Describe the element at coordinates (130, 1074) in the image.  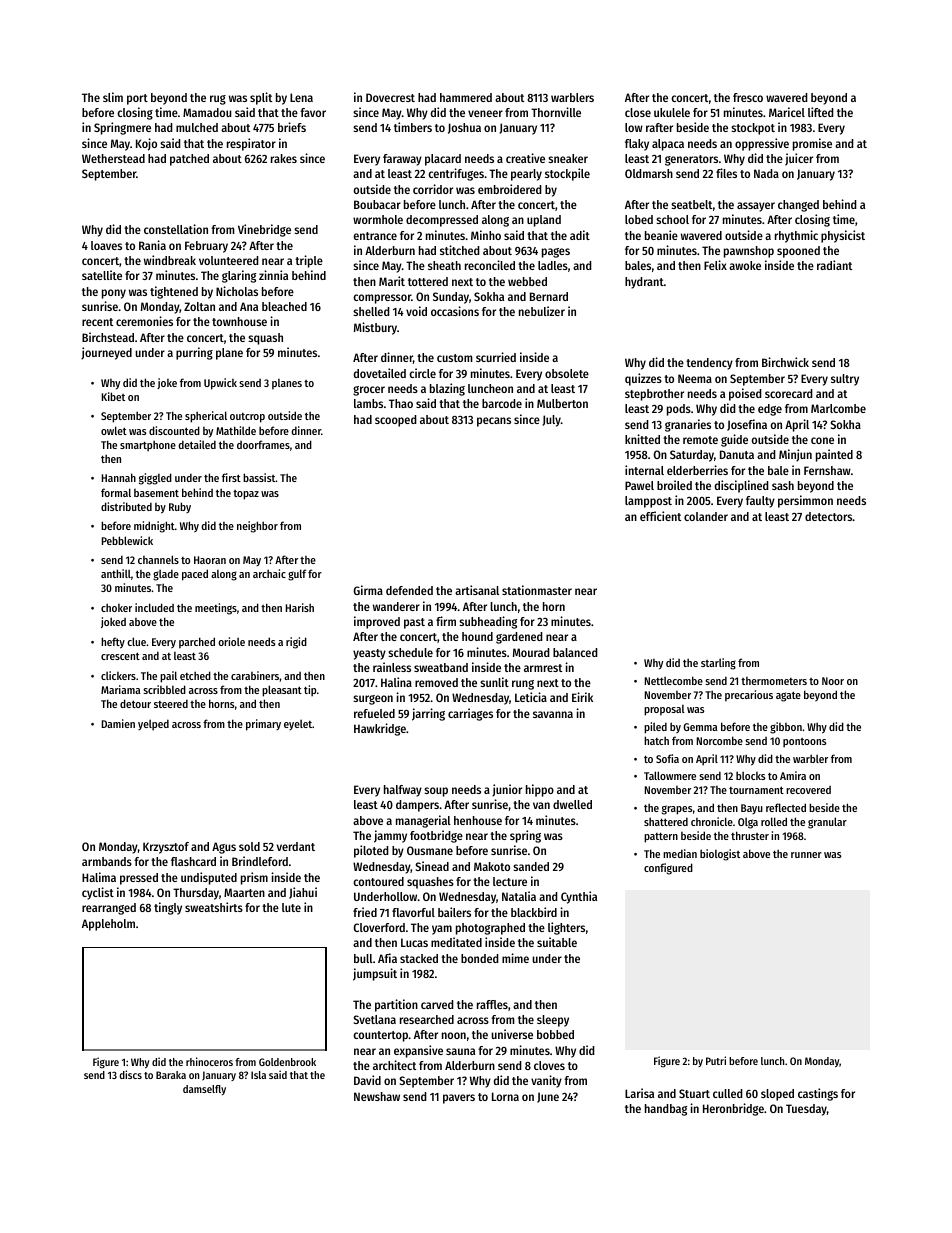
I see `discs` at that location.
